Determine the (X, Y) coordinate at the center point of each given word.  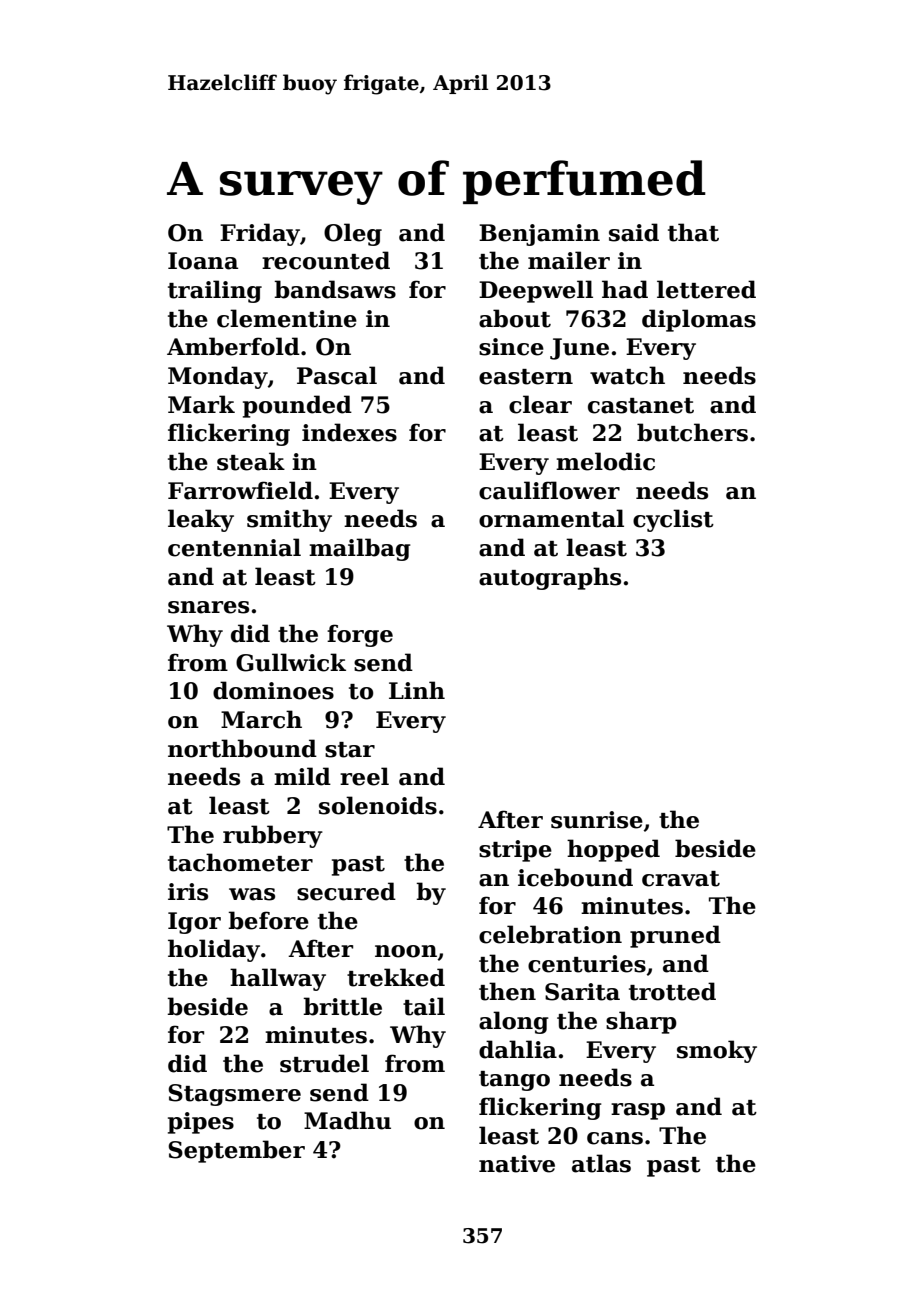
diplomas (699, 320)
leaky (201, 520)
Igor (194, 923)
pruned (675, 936)
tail (424, 1006)
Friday (260, 234)
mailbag (360, 549)
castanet (641, 406)
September (236, 1151)
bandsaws (335, 289)
